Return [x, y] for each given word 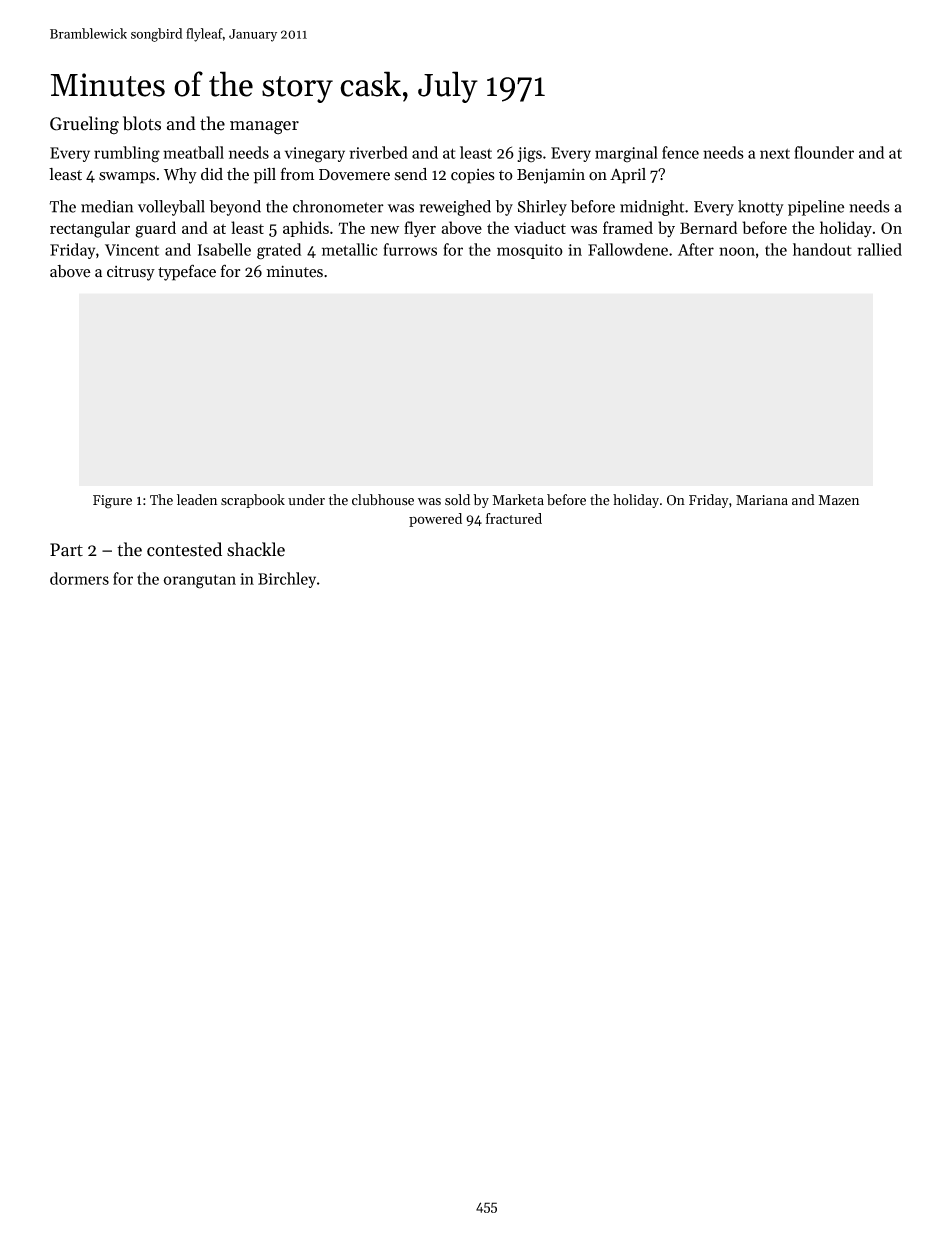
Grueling [84, 125]
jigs [529, 155]
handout [822, 249]
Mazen [838, 500]
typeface [187, 272]
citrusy [131, 273]
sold [457, 500]
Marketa [518, 500]
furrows [410, 249]
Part [66, 550]
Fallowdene [628, 249]
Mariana [762, 500]
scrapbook [253, 501]
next [775, 153]
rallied [879, 249]
